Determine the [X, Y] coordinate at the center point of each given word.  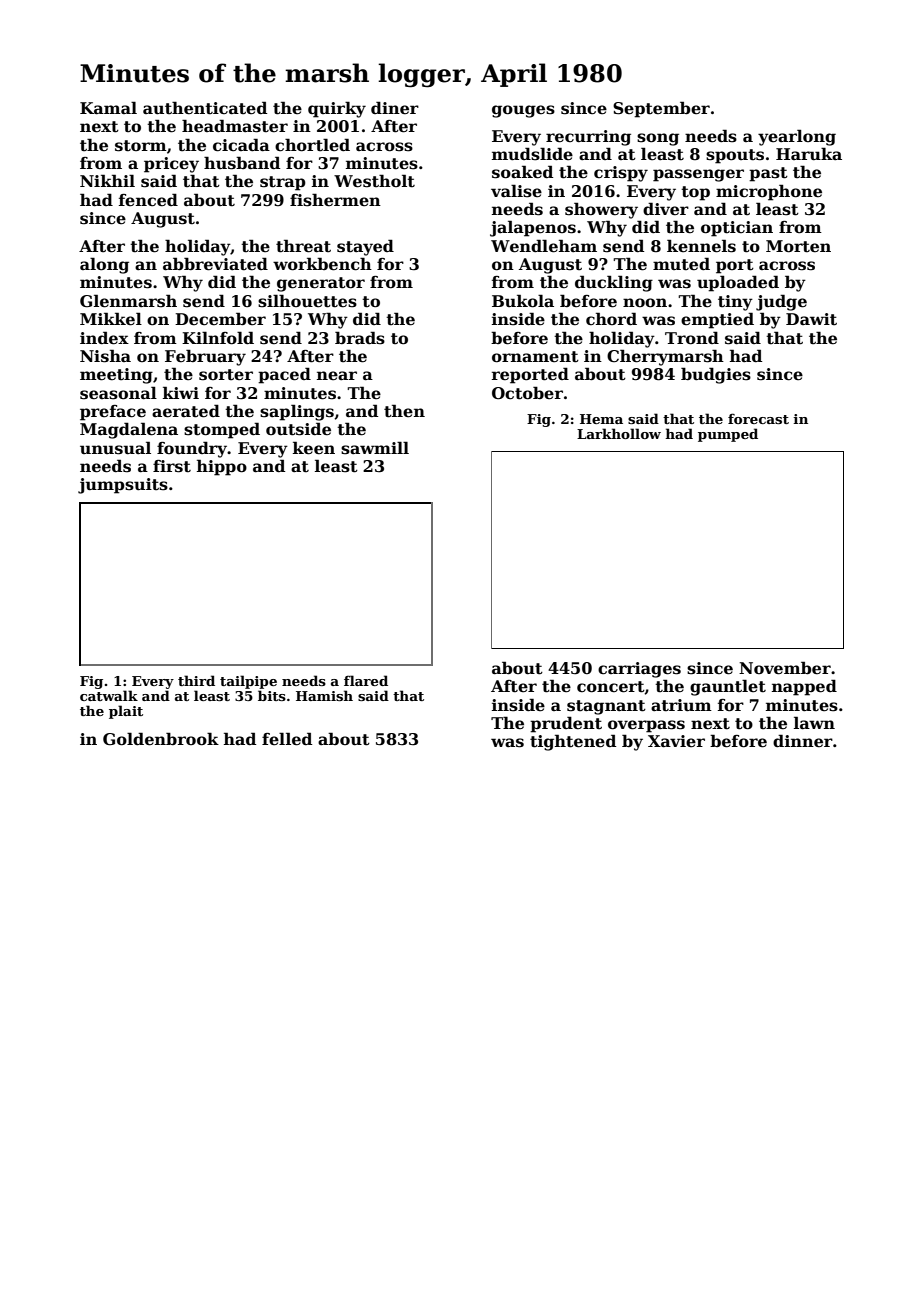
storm [141, 146]
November [785, 668]
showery [601, 210]
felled [287, 739]
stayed [365, 247]
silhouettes [307, 301]
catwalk [109, 695]
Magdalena [129, 430]
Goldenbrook [161, 739]
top [695, 193]
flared [366, 680]
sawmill [375, 448]
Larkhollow [619, 433]
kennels [701, 246]
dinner [803, 741]
